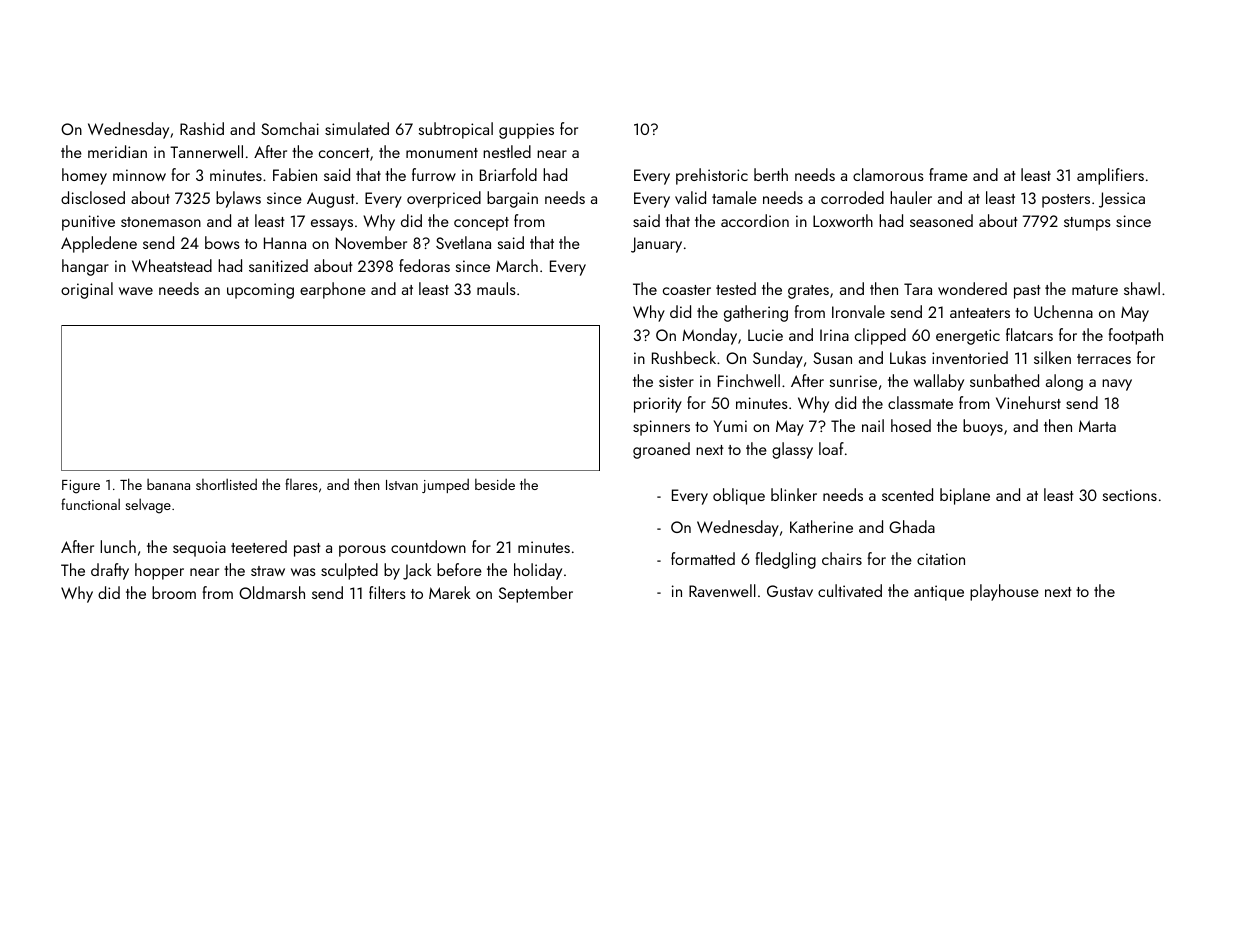  I want to click on footpath, so click(1136, 336).
